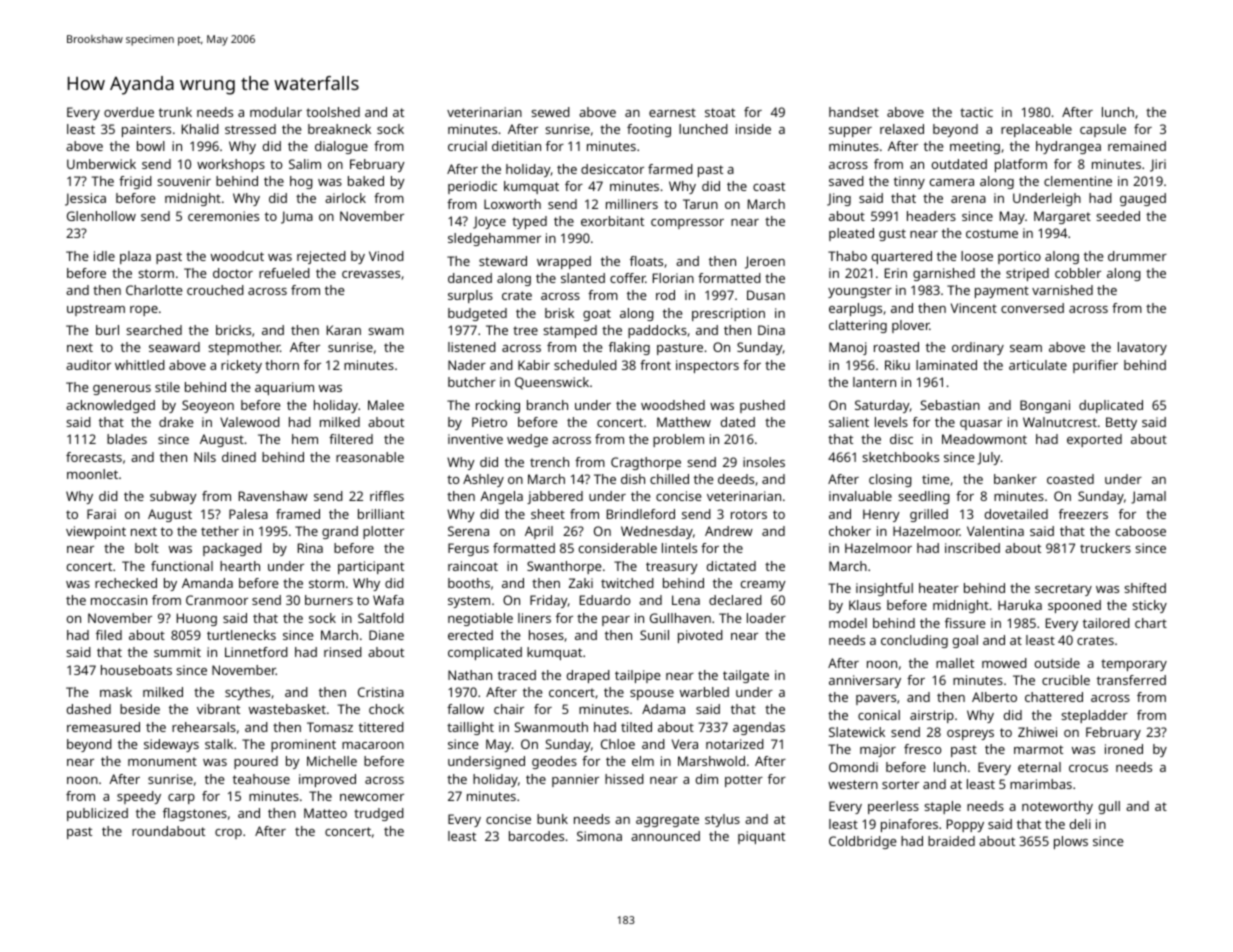 This image has width=1233, height=952. Describe the element at coordinates (480, 619) in the image. I see `negotiable` at that location.
